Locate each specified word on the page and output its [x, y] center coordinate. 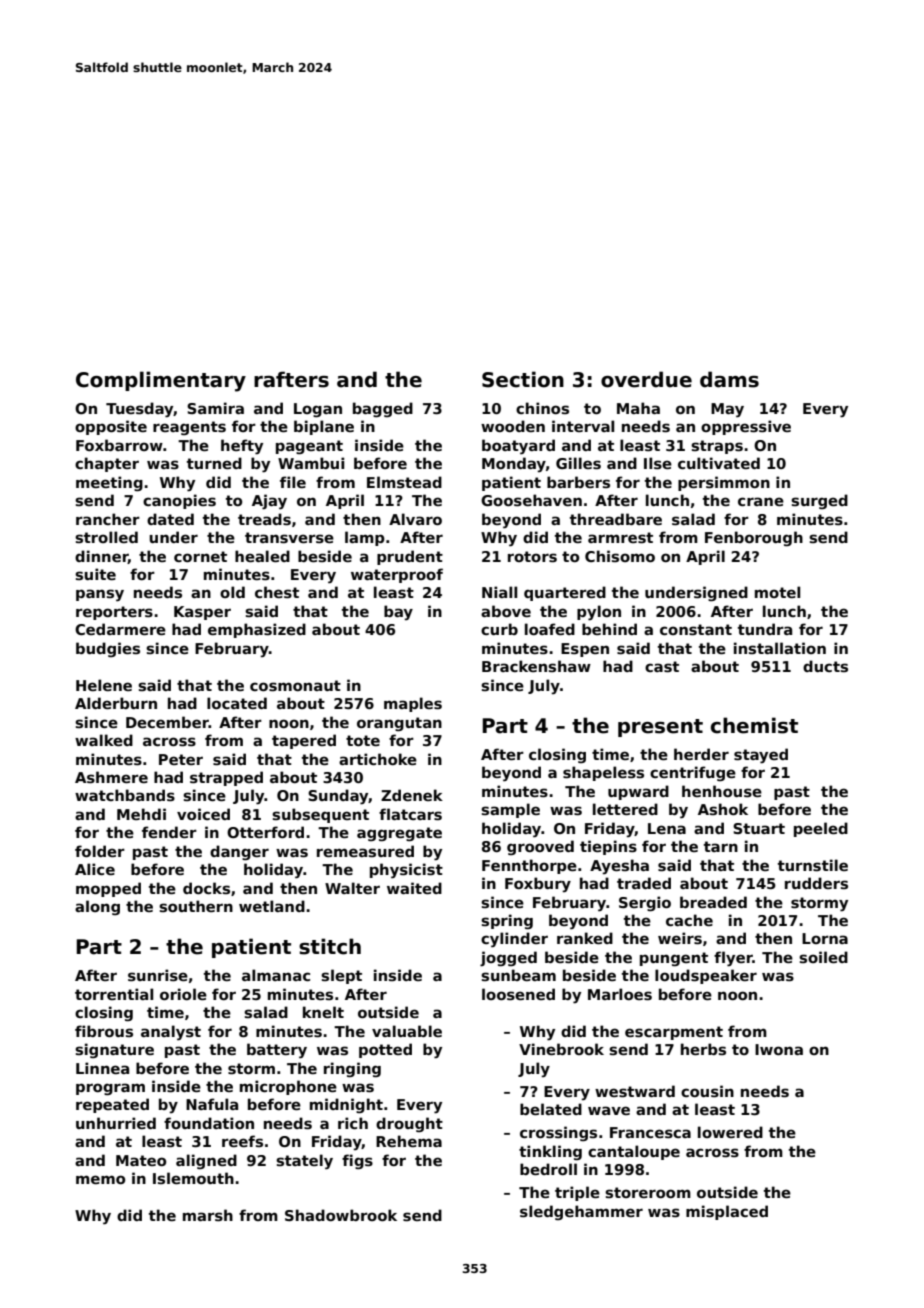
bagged [383, 409]
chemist [754, 725]
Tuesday [140, 410]
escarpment [674, 1033]
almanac [276, 975]
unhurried [116, 1123]
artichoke [378, 759]
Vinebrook [561, 1049]
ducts [825, 666]
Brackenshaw [536, 666]
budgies [108, 649]
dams [729, 379]
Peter [181, 759]
